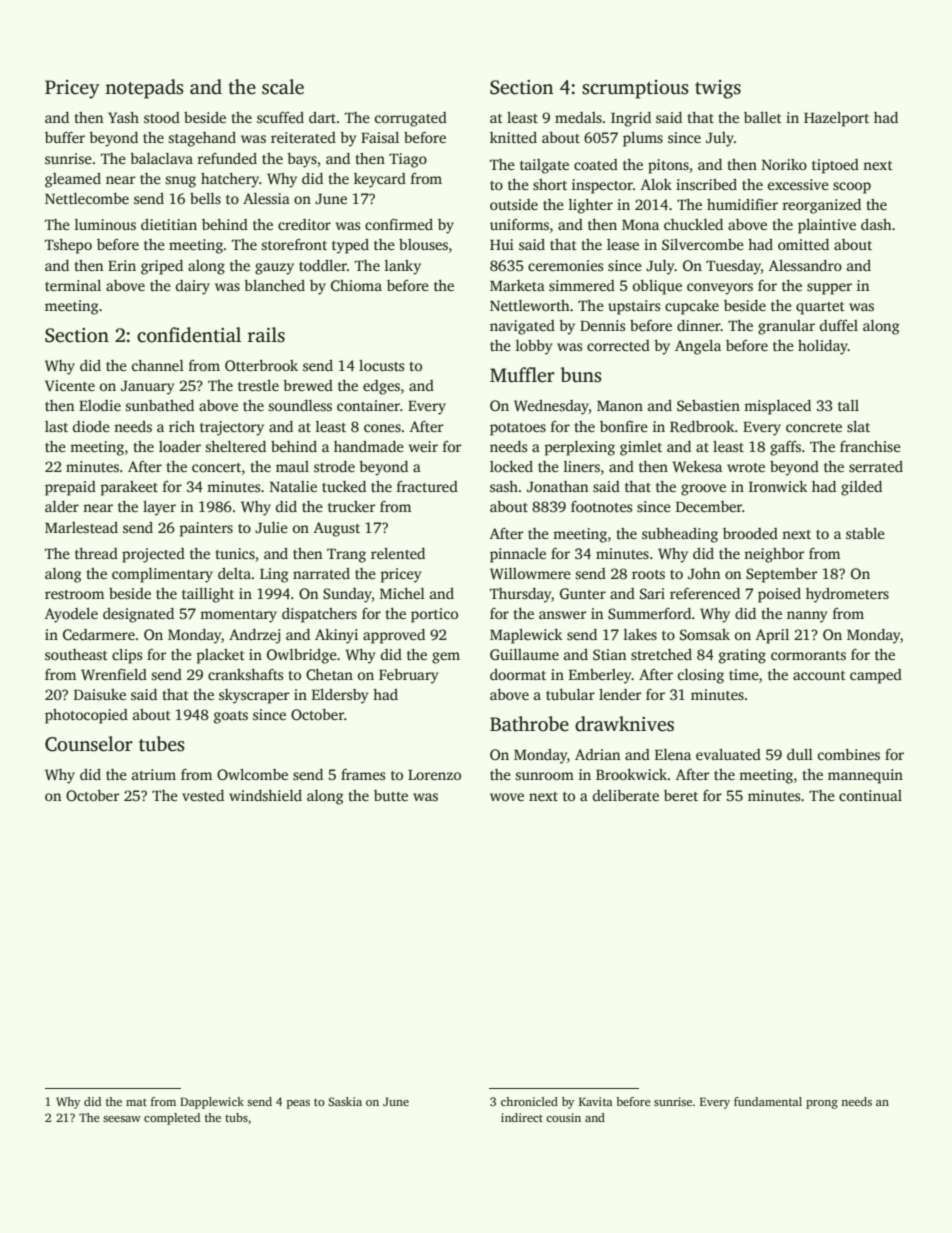  I want to click on knitted, so click(513, 137).
